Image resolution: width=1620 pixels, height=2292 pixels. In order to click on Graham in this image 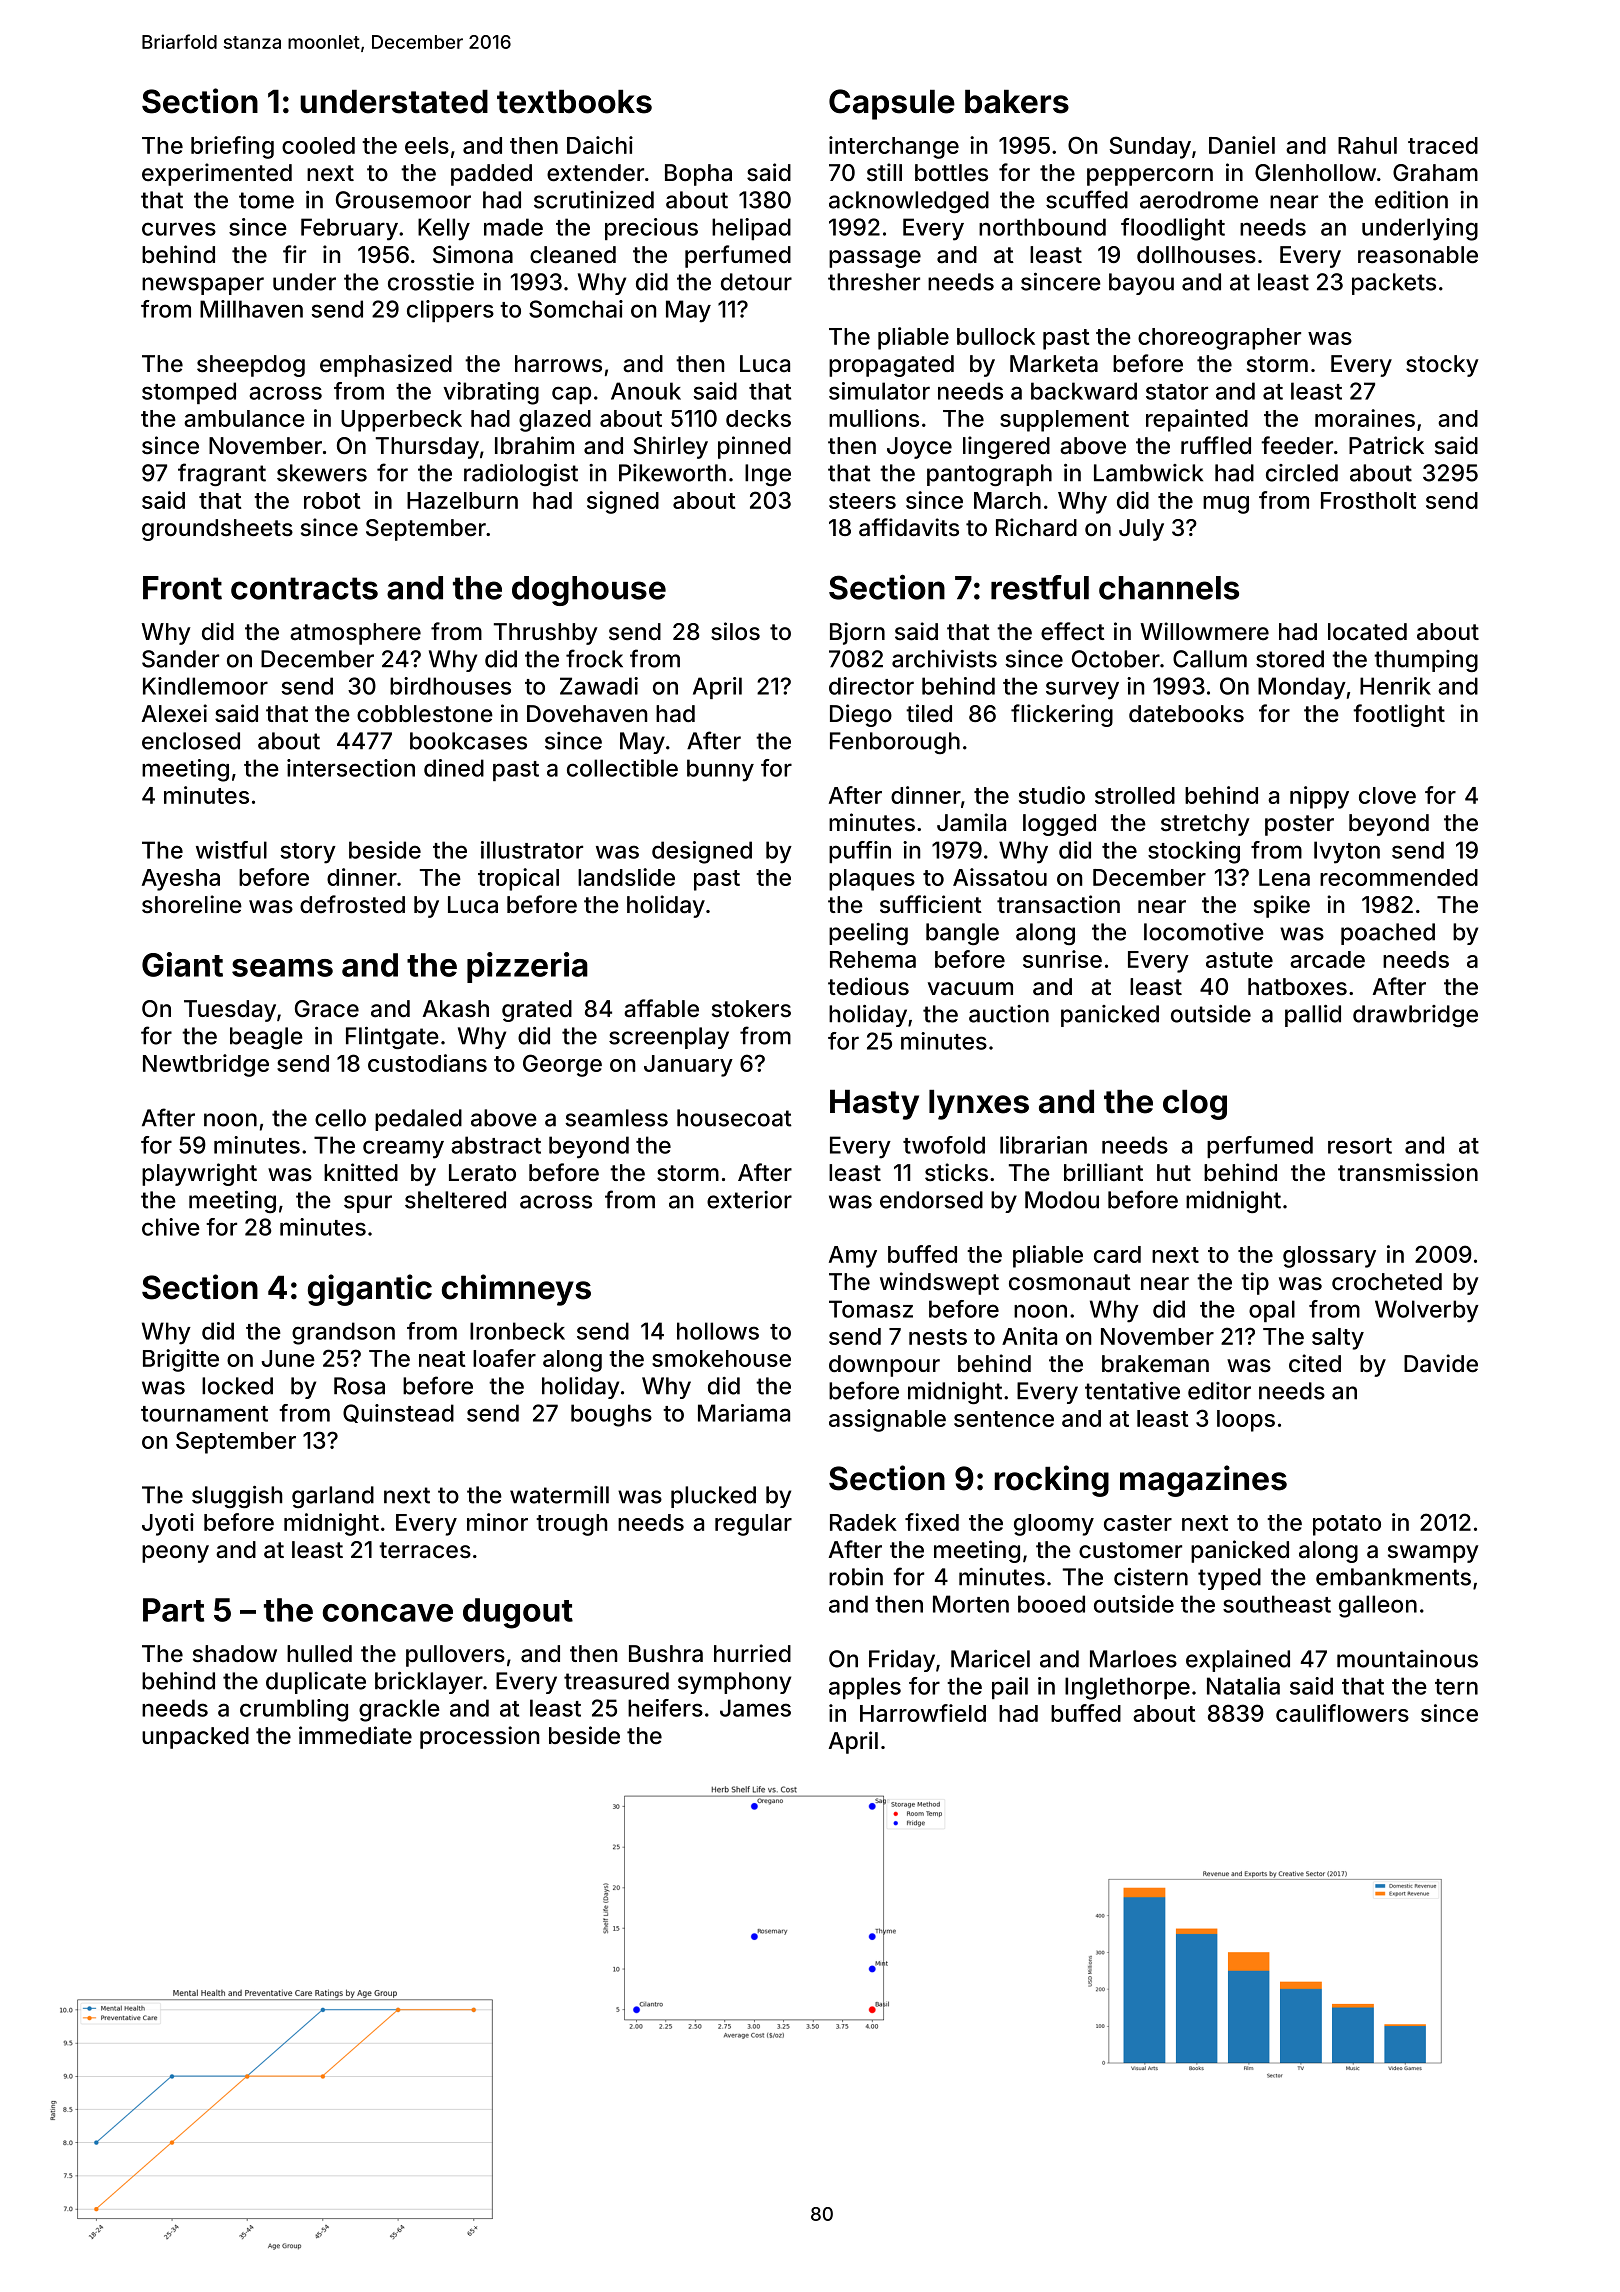, I will do `click(1435, 173)`.
